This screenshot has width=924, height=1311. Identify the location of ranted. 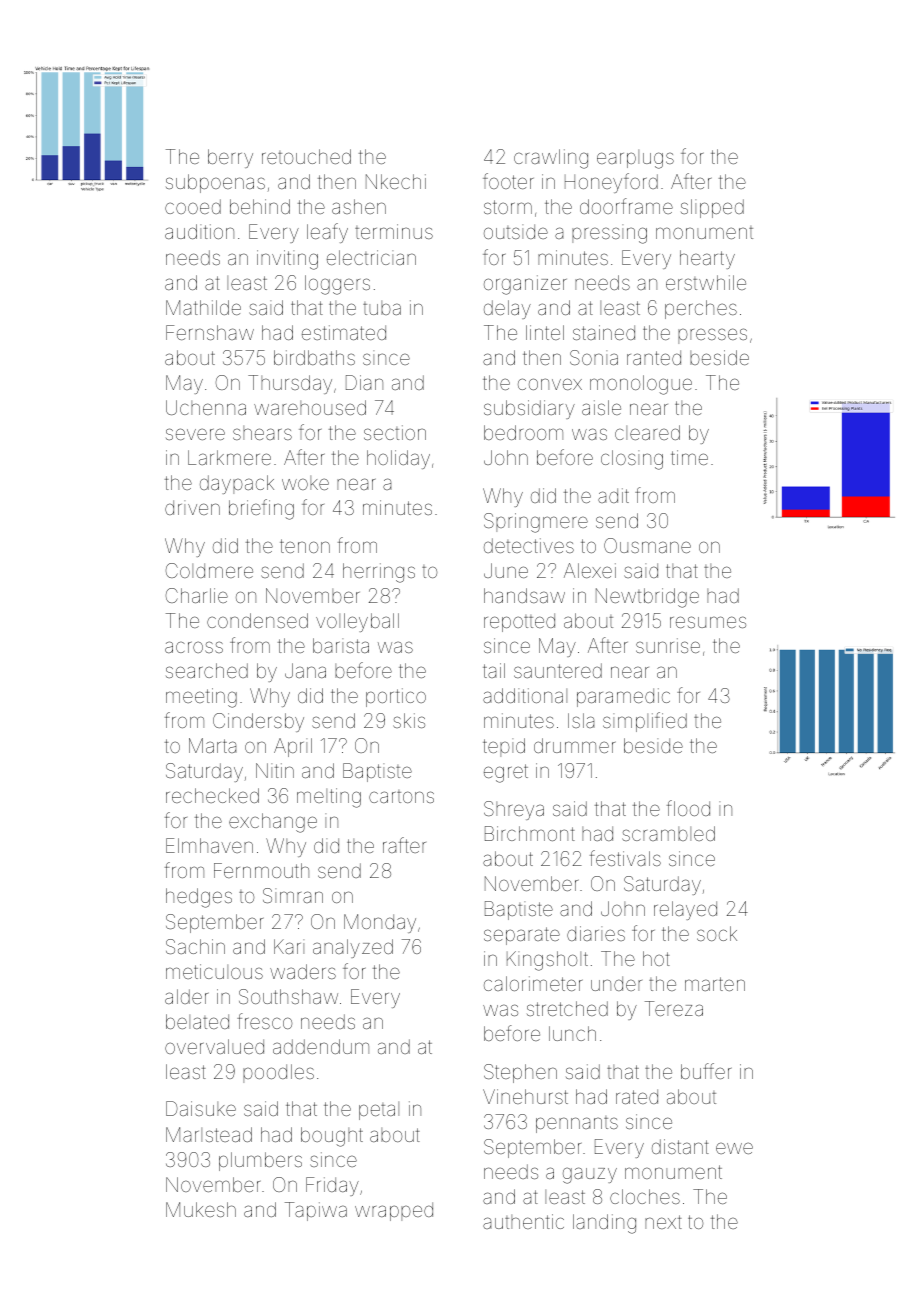
(654, 357).
